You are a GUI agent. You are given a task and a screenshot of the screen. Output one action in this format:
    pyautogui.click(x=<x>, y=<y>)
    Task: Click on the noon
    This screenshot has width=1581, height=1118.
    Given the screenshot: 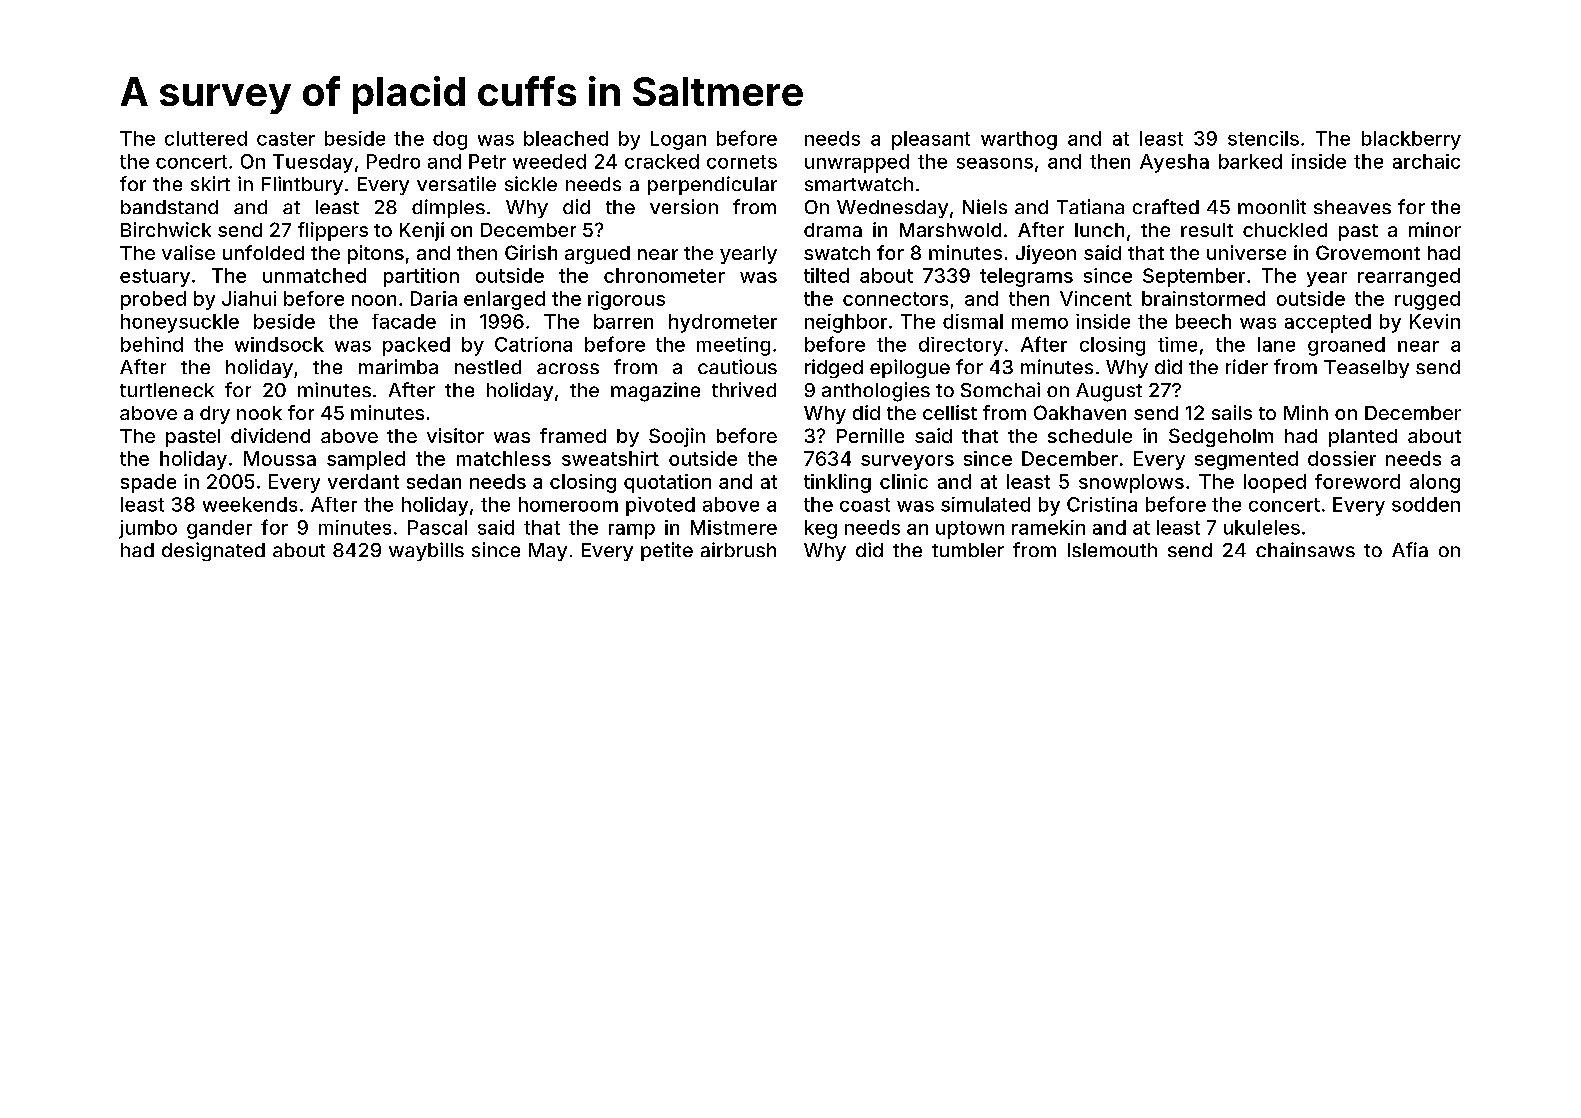 What is the action you would take?
    pyautogui.click(x=374, y=300)
